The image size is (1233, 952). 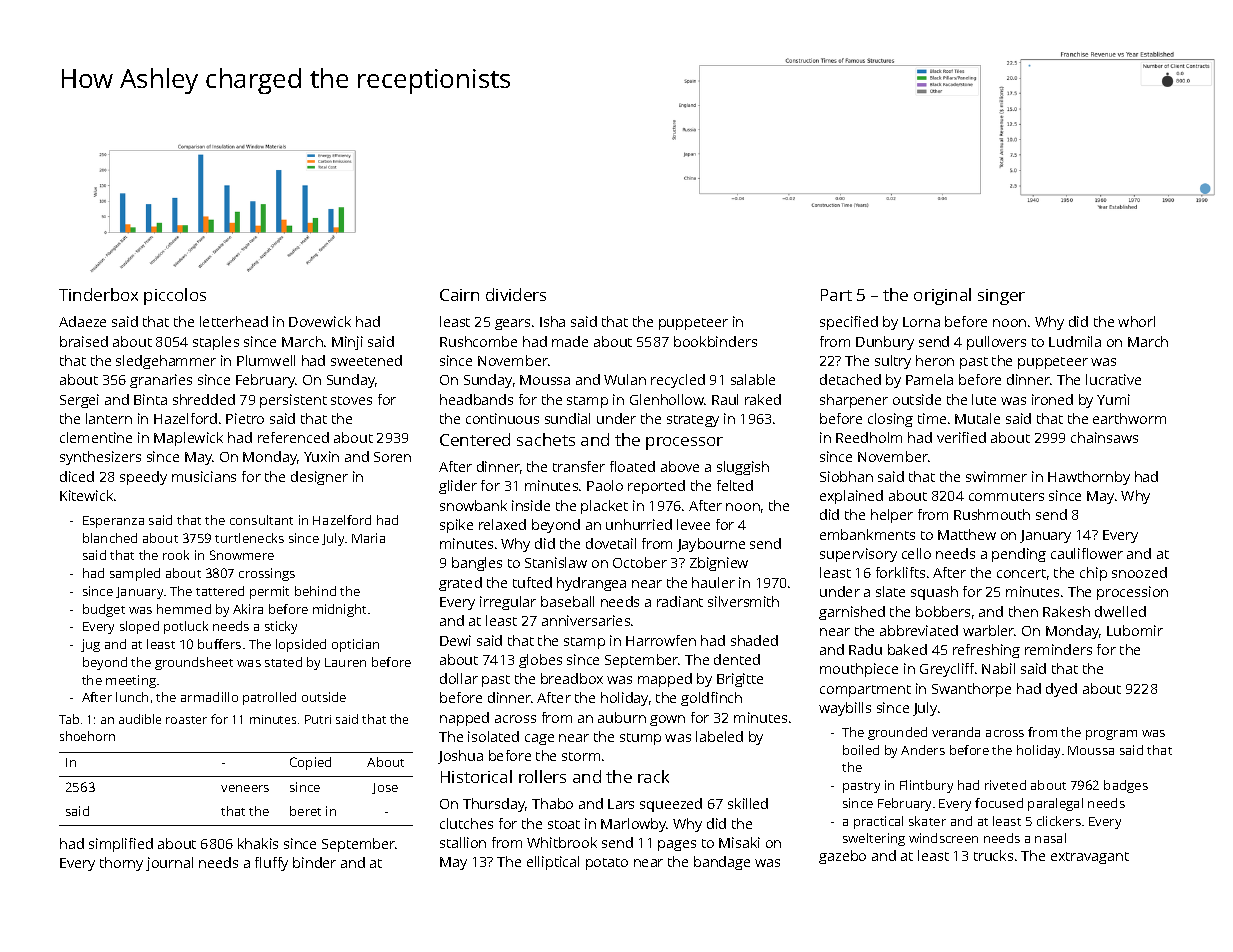 I want to click on Lorna, so click(x=921, y=322).
